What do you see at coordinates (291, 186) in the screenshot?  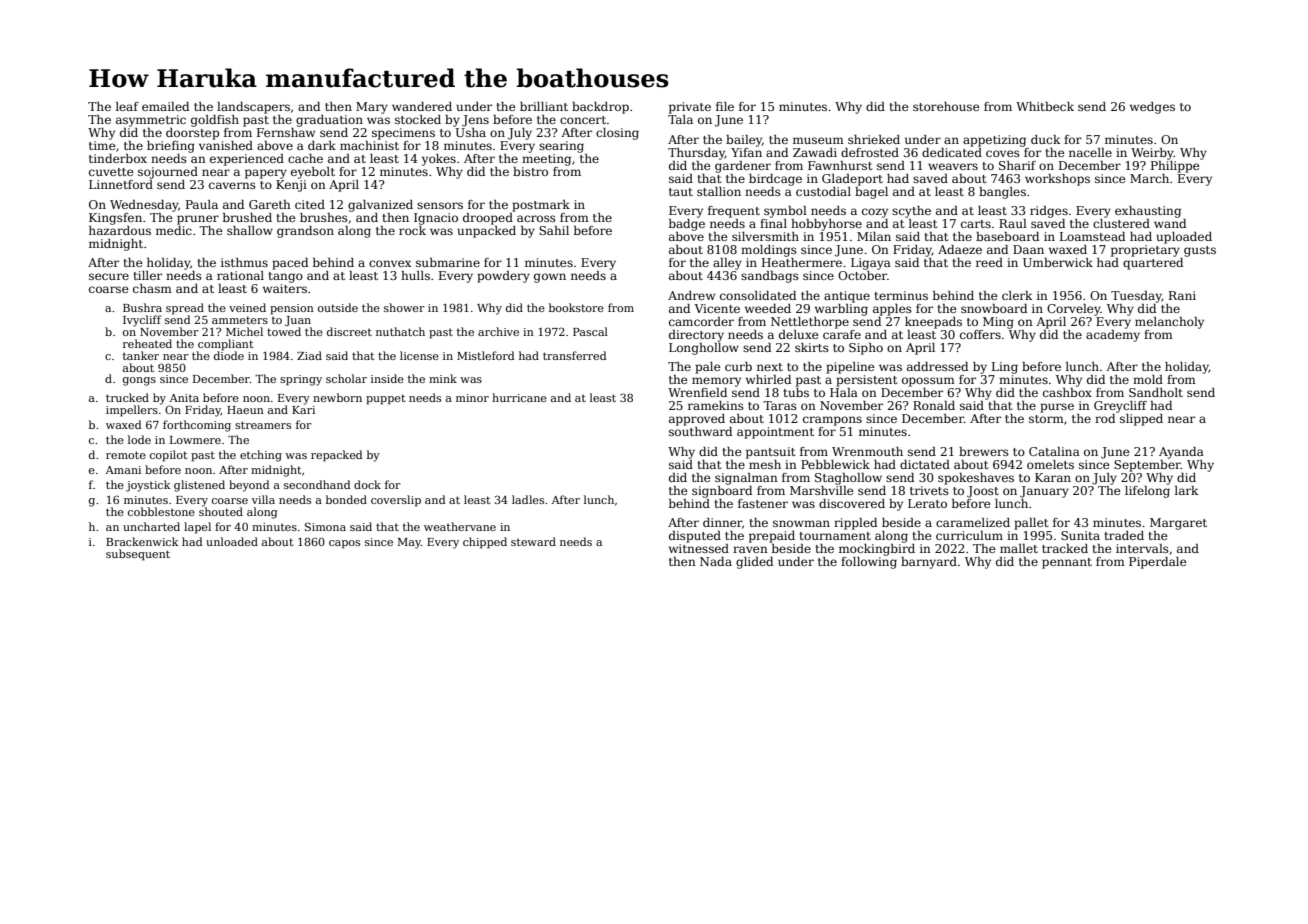 I see `Kenji` at bounding box center [291, 186].
